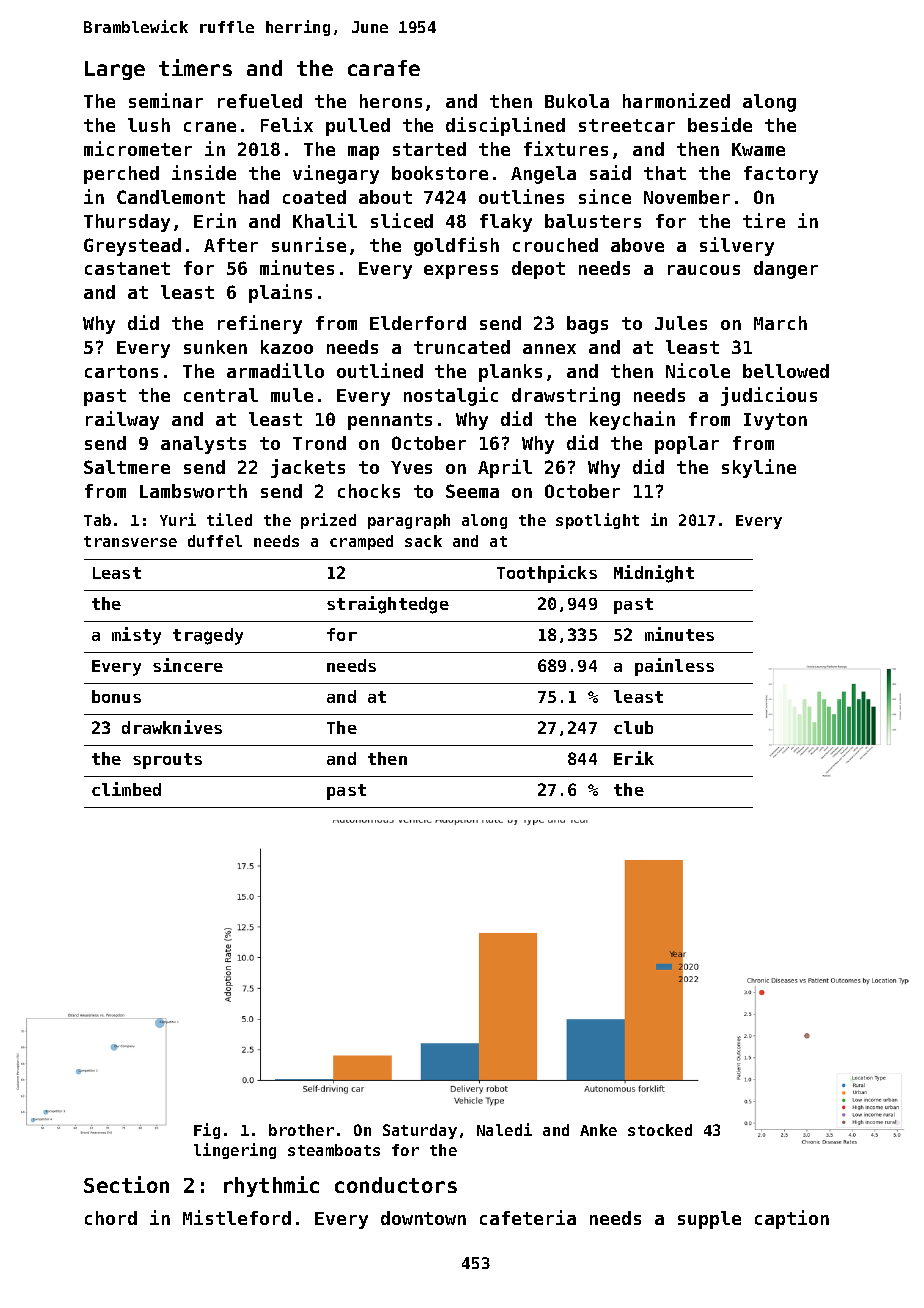 This image has width=924, height=1308. What do you see at coordinates (577, 101) in the image?
I see `Bukola` at bounding box center [577, 101].
